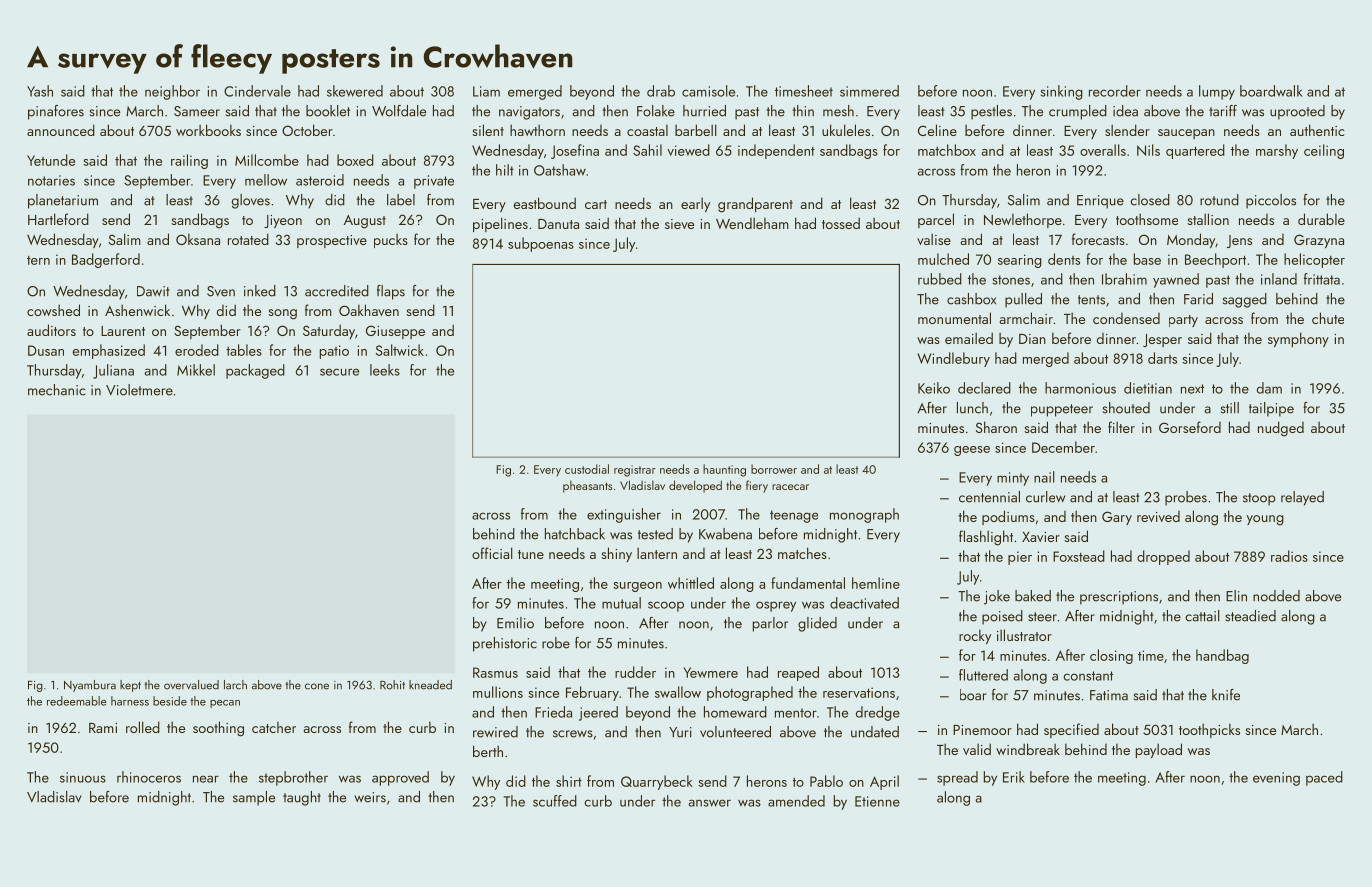 The width and height of the document is (1372, 887). Describe the element at coordinates (1023, 220) in the document. I see `Newlethorpe` at that location.
